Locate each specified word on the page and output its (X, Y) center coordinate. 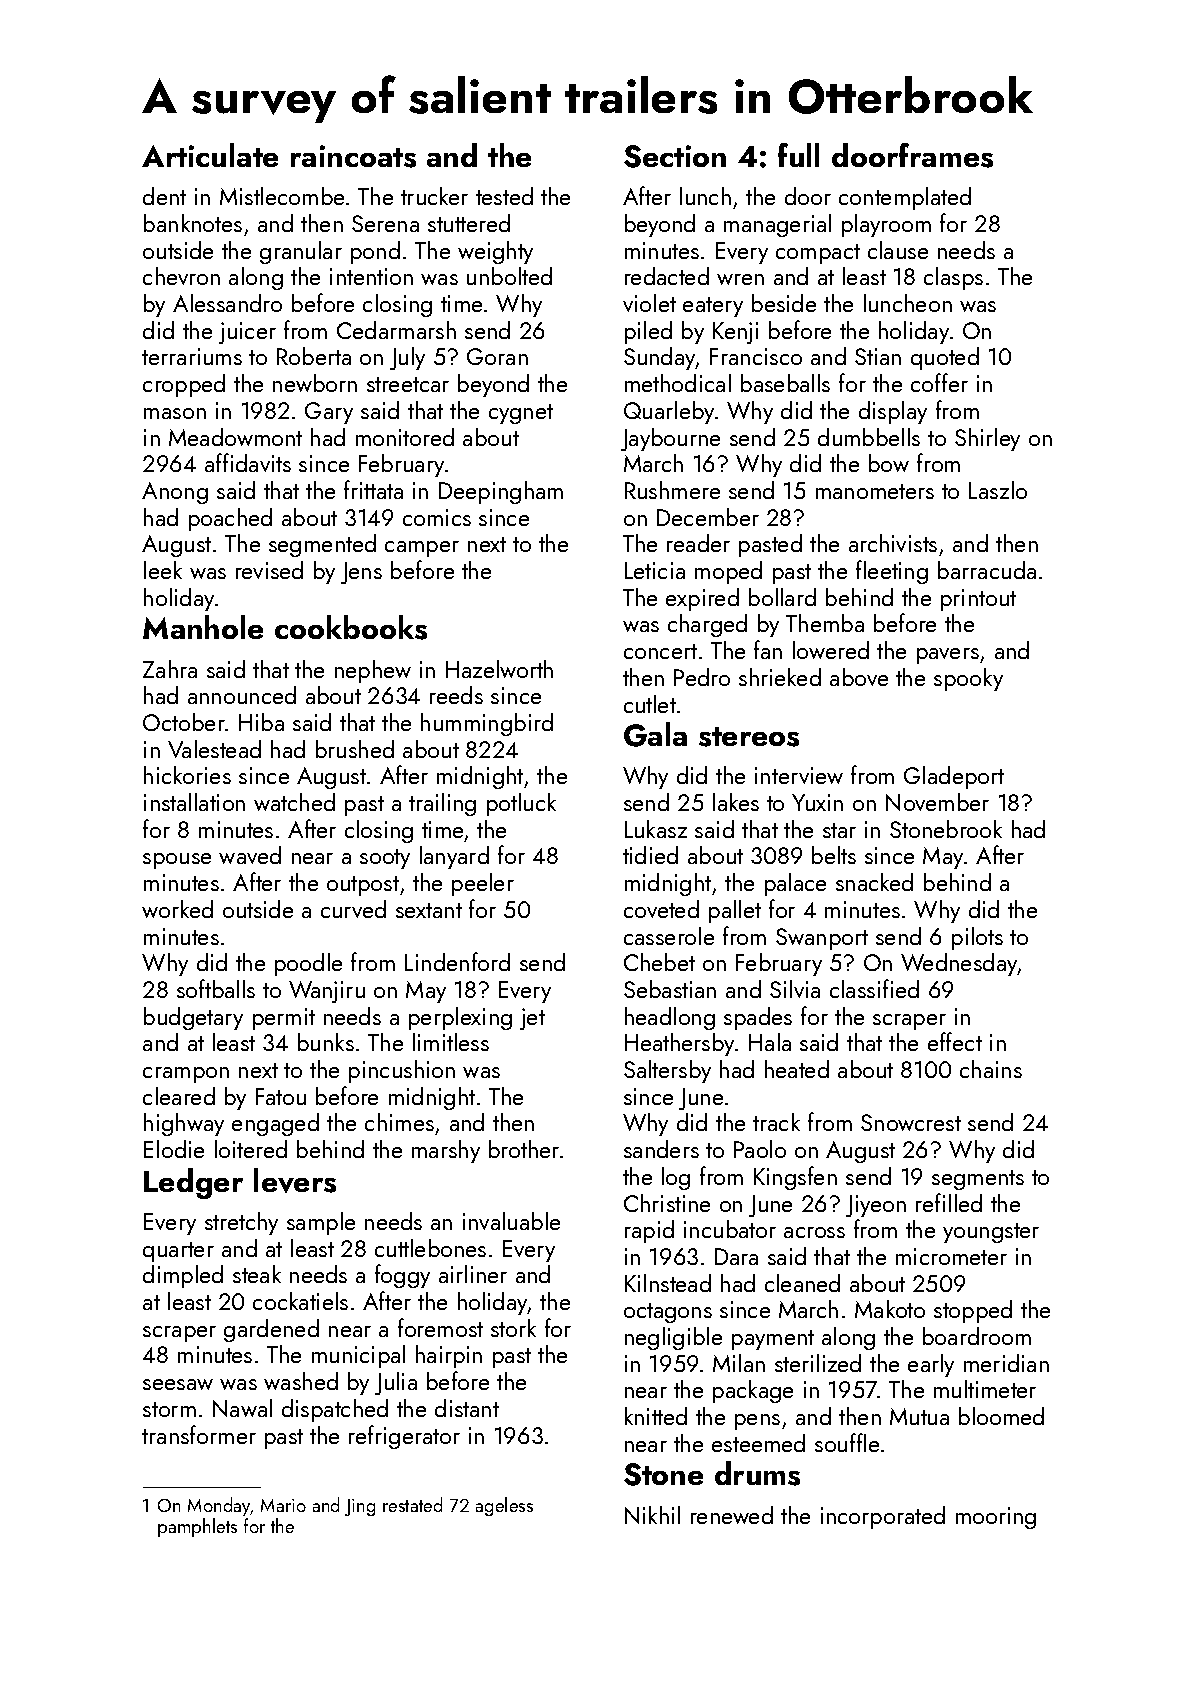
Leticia (655, 570)
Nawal (242, 1408)
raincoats (353, 156)
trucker (434, 196)
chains (991, 1069)
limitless (451, 1042)
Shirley (987, 439)
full (798, 155)
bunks (326, 1042)
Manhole (203, 627)
